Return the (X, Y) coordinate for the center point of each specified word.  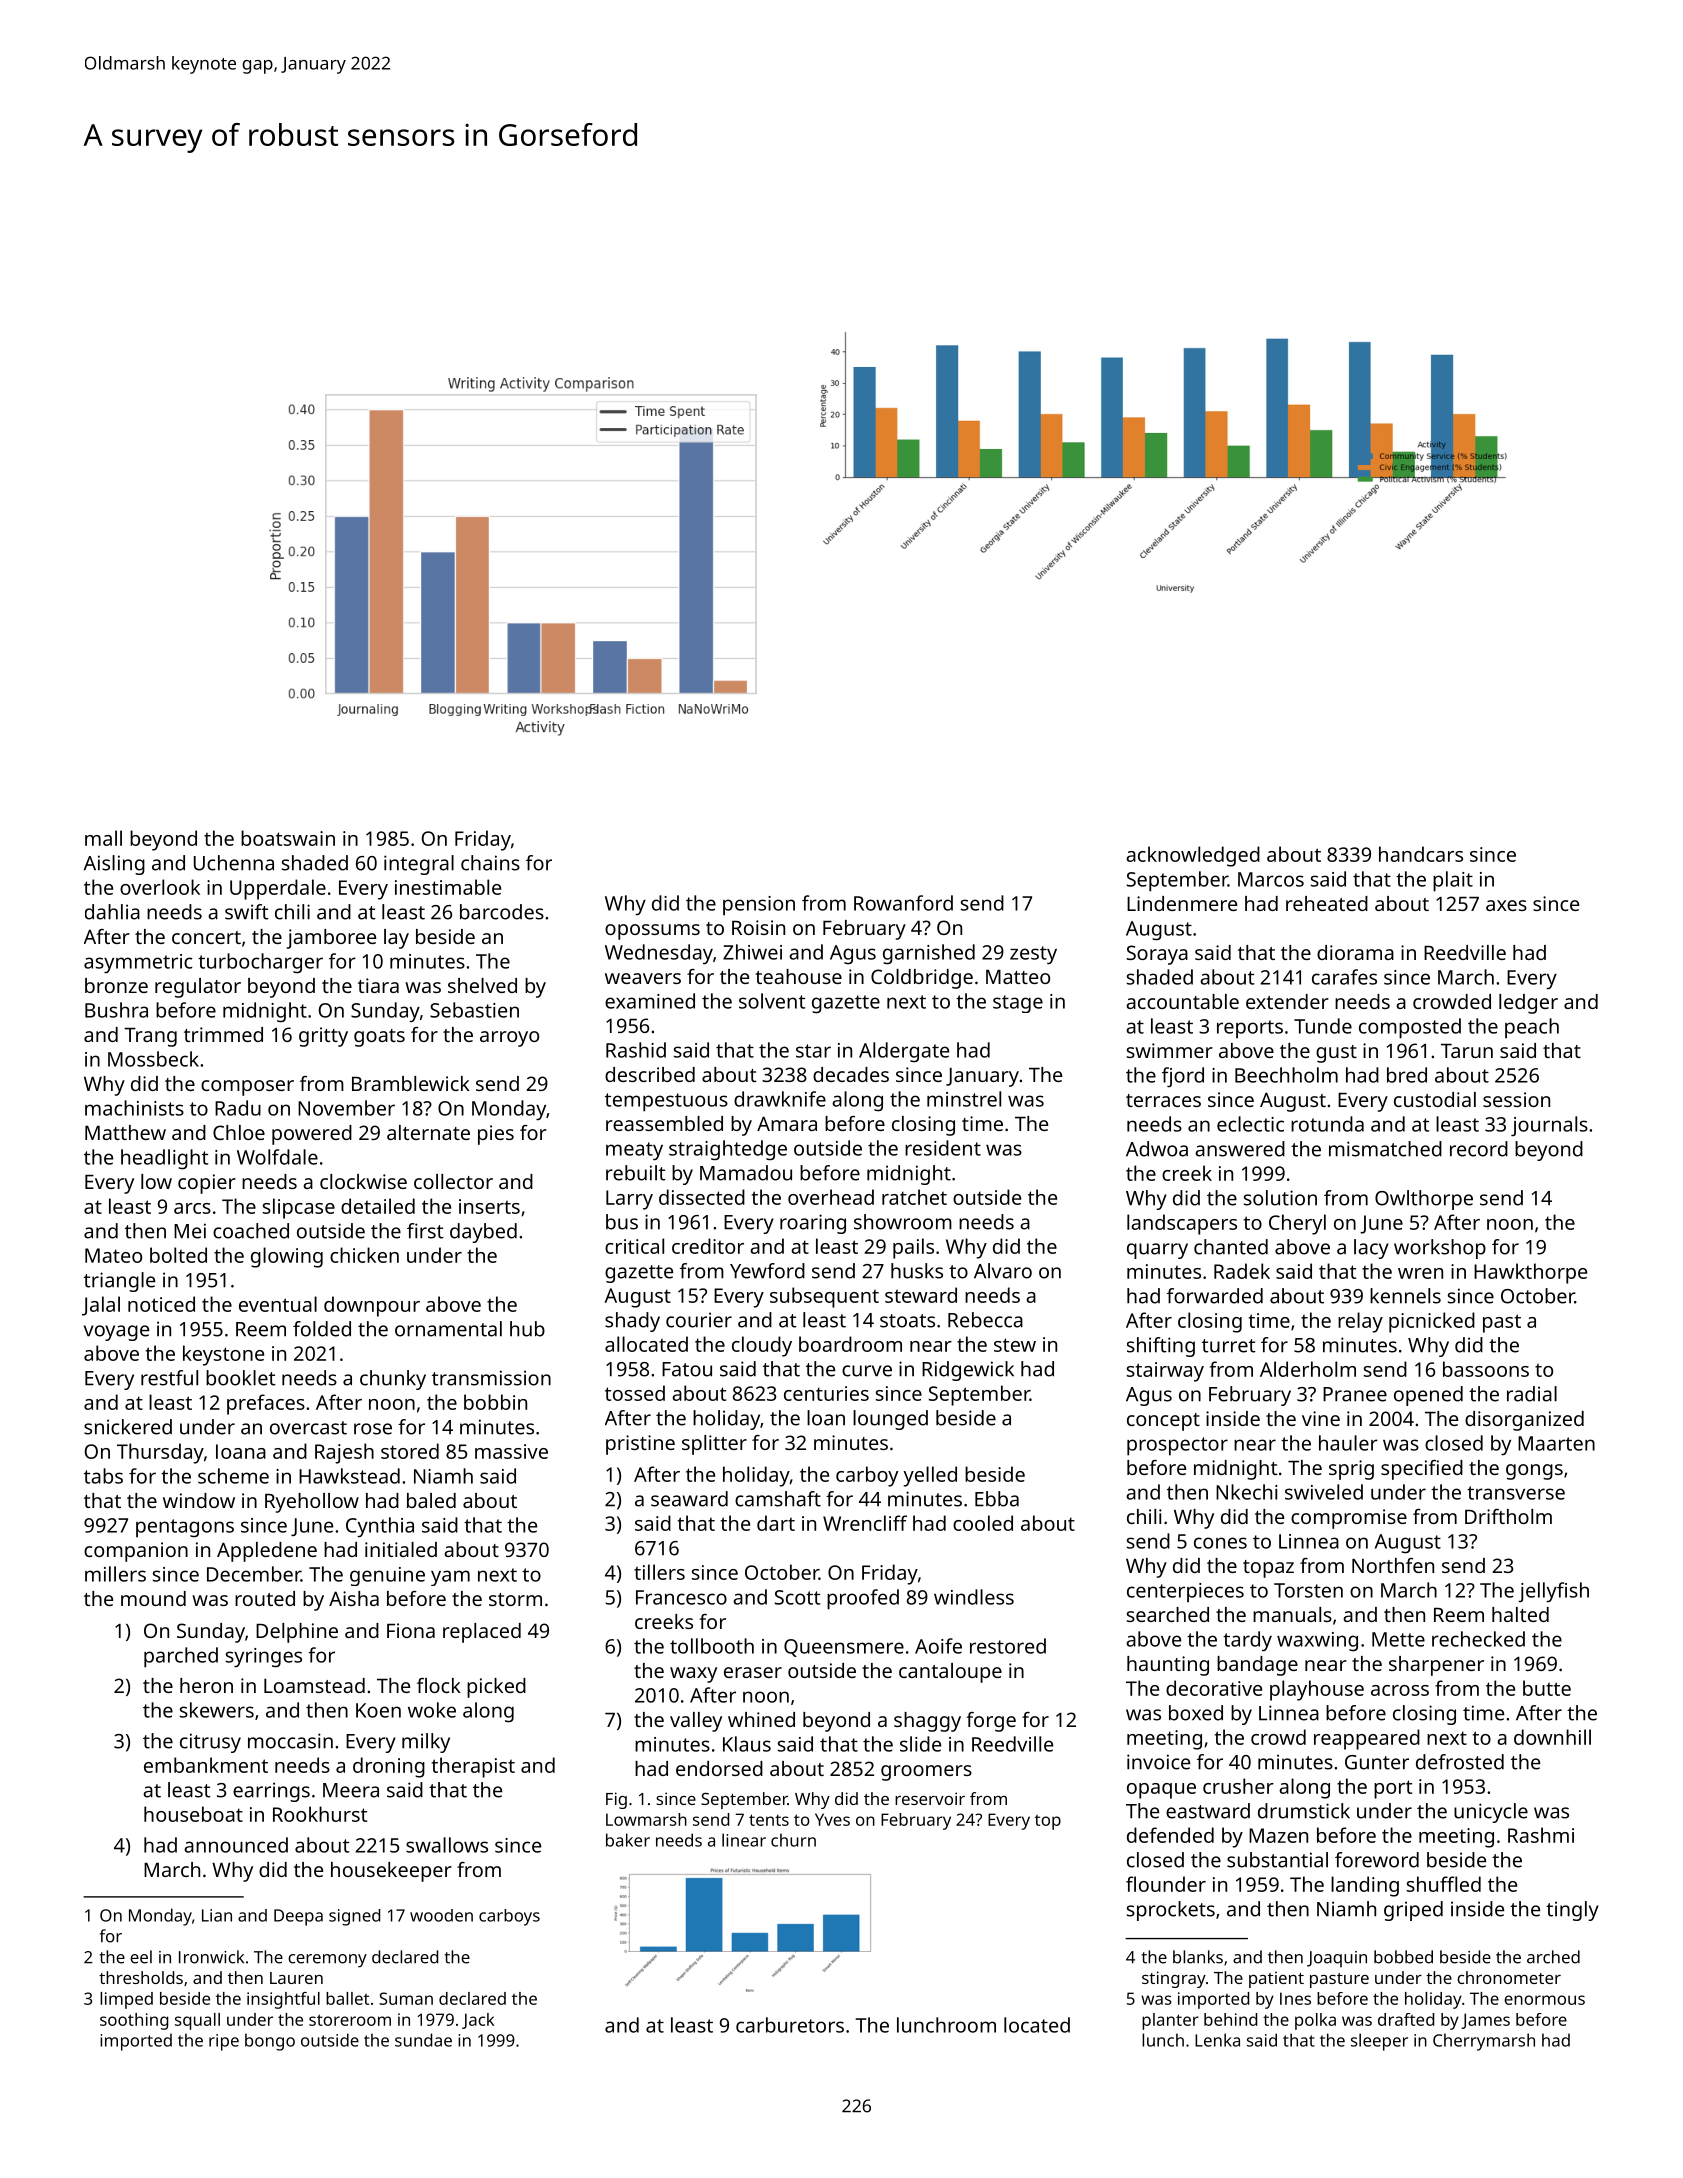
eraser (753, 1672)
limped (126, 2000)
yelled (930, 1476)
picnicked (1432, 1322)
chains (490, 863)
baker (628, 1840)
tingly (1572, 1911)
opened (1428, 1396)
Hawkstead (349, 1476)
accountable (1182, 1001)
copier (207, 1184)
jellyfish (1553, 1592)
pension (759, 906)
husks (917, 1271)
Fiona (411, 1630)
